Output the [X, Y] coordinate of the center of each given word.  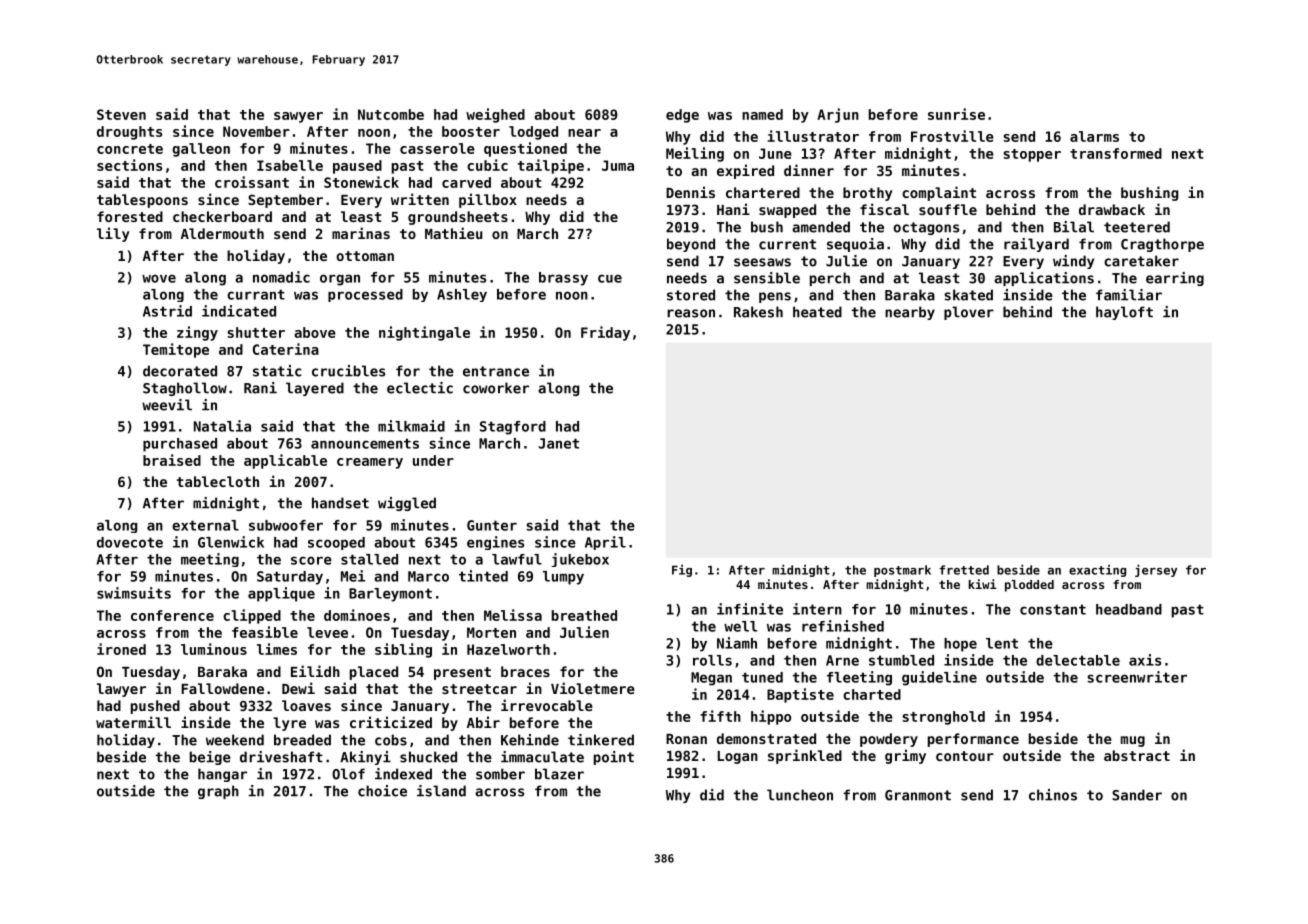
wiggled [407, 504]
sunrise [956, 114]
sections [129, 165]
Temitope [176, 350]
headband [1129, 609]
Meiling [695, 154]
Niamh [737, 643]
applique [281, 594]
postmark [902, 571]
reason [691, 313]
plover [969, 313]
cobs [391, 740]
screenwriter [1137, 677]
